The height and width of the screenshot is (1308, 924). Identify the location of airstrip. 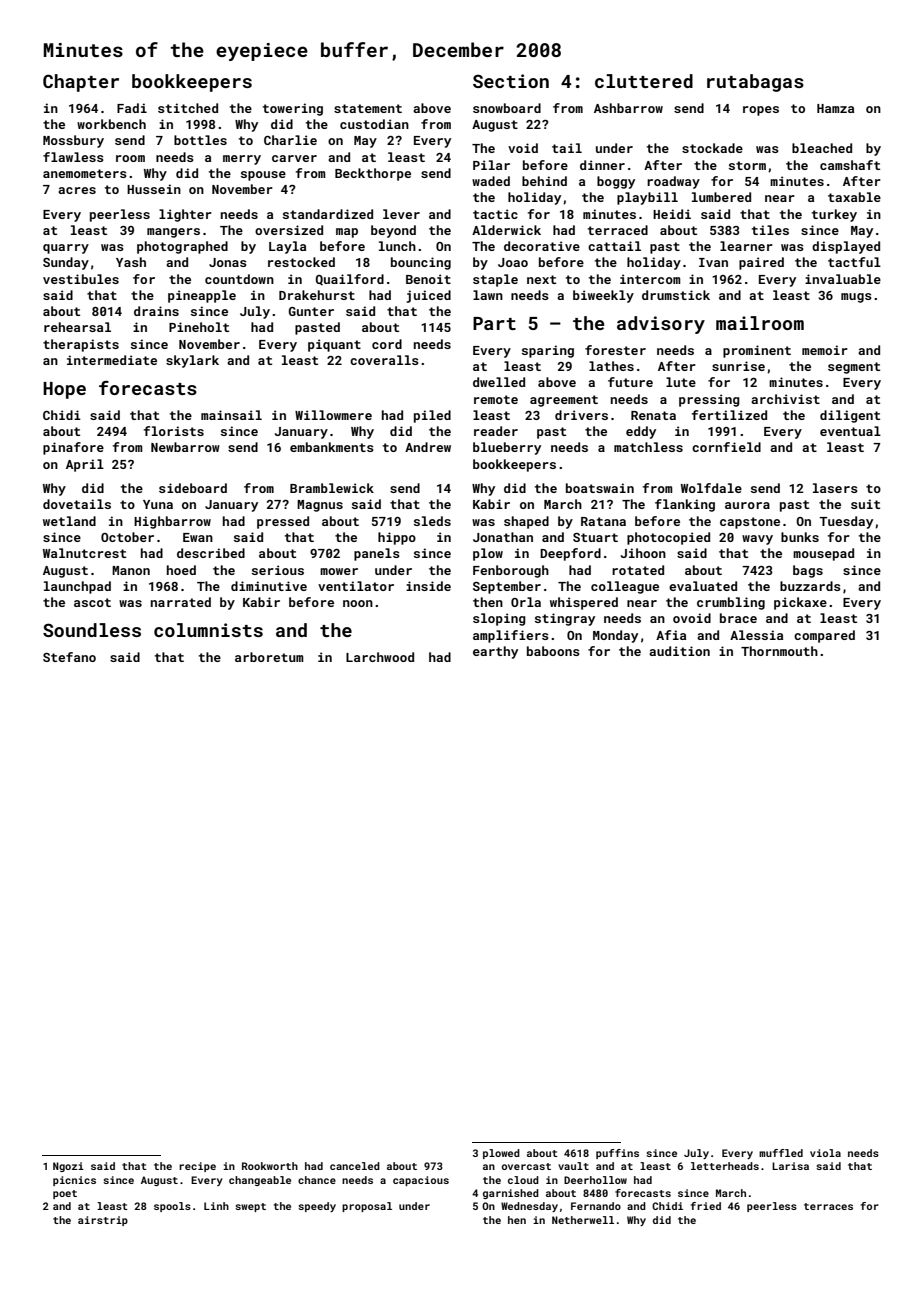
(103, 1221).
